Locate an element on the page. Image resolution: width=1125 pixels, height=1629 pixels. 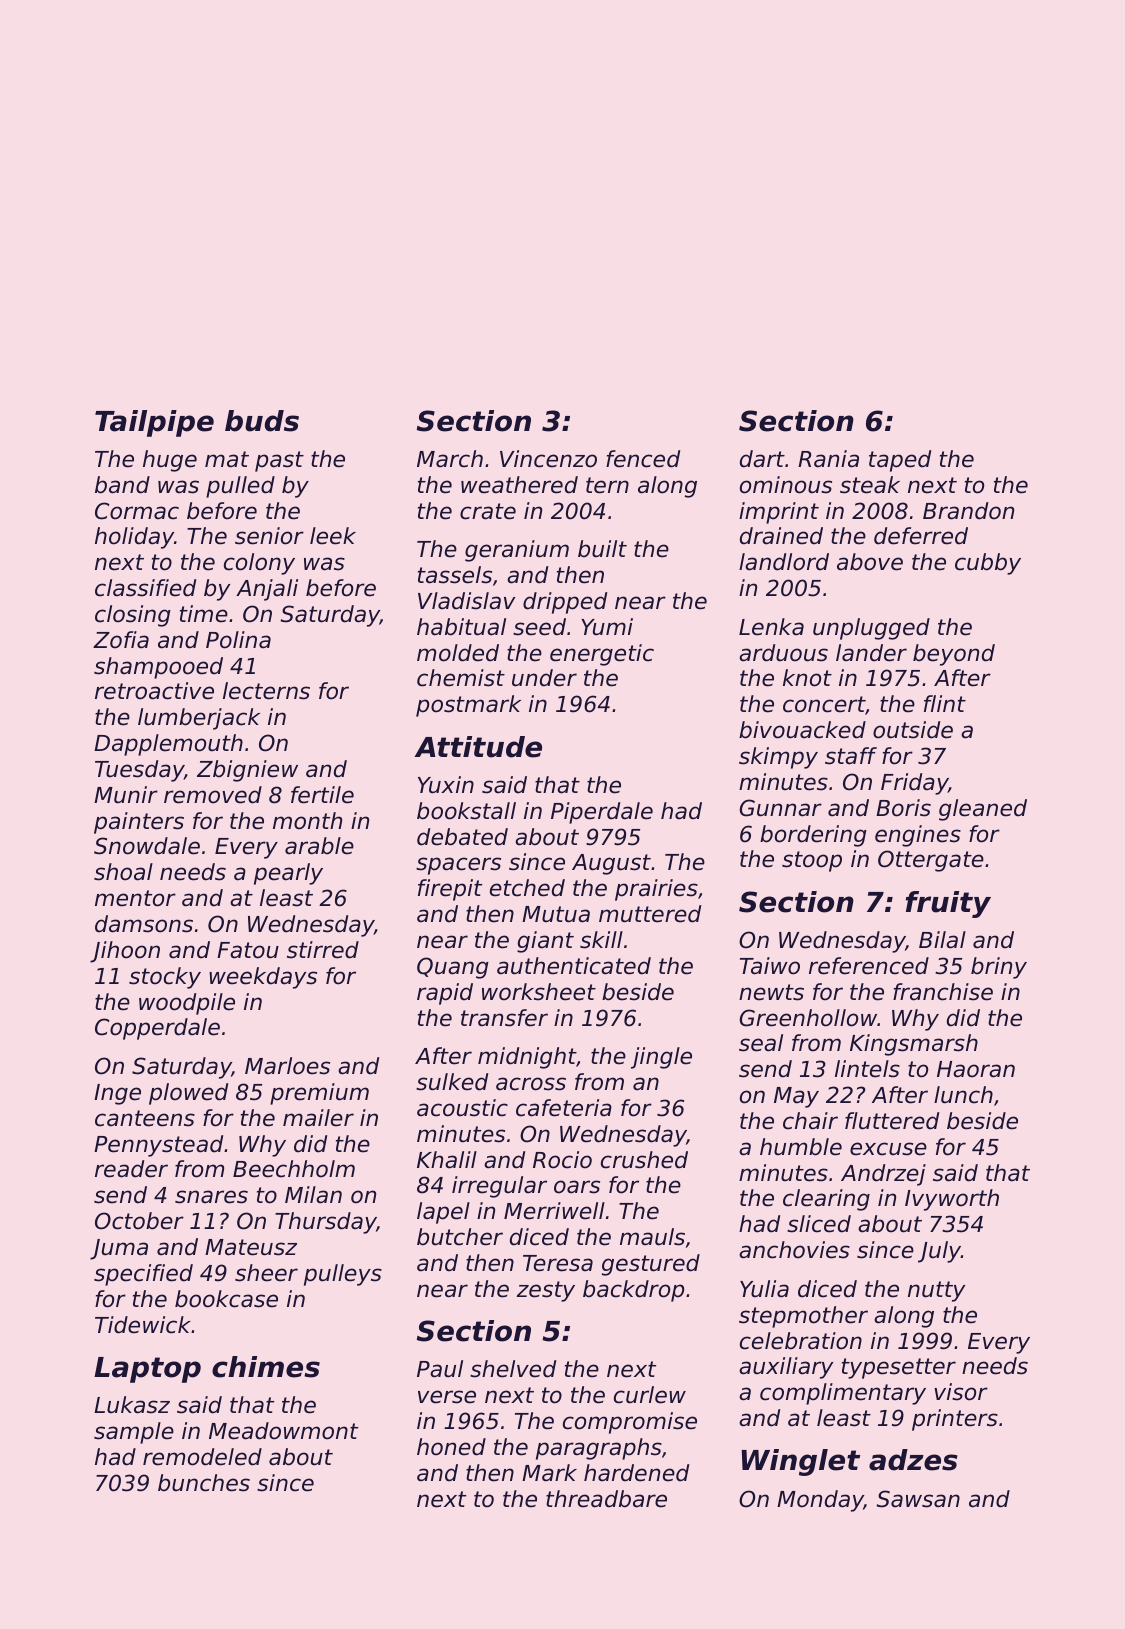
skill is located at coordinates (601, 940).
